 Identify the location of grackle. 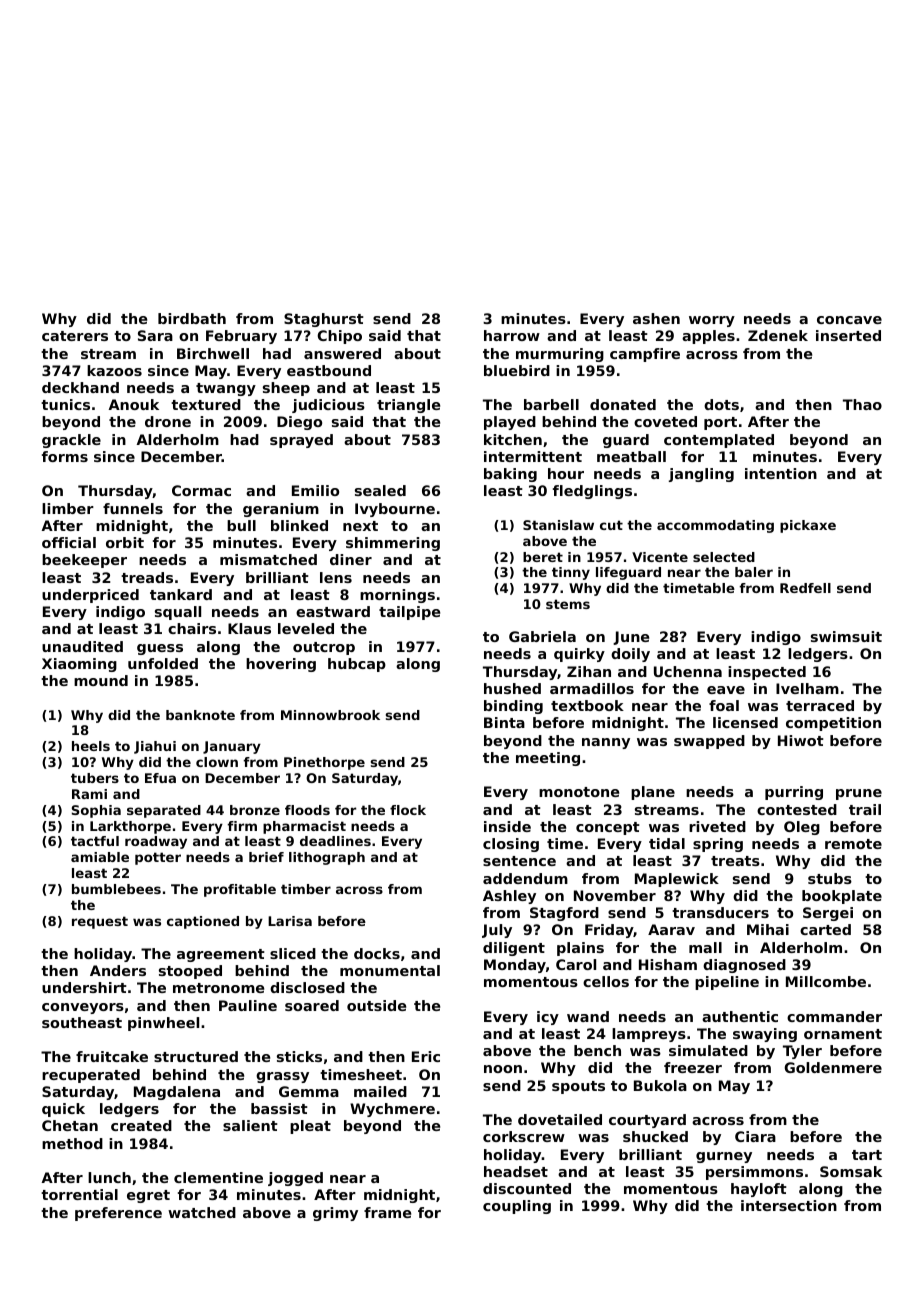
(71, 441).
